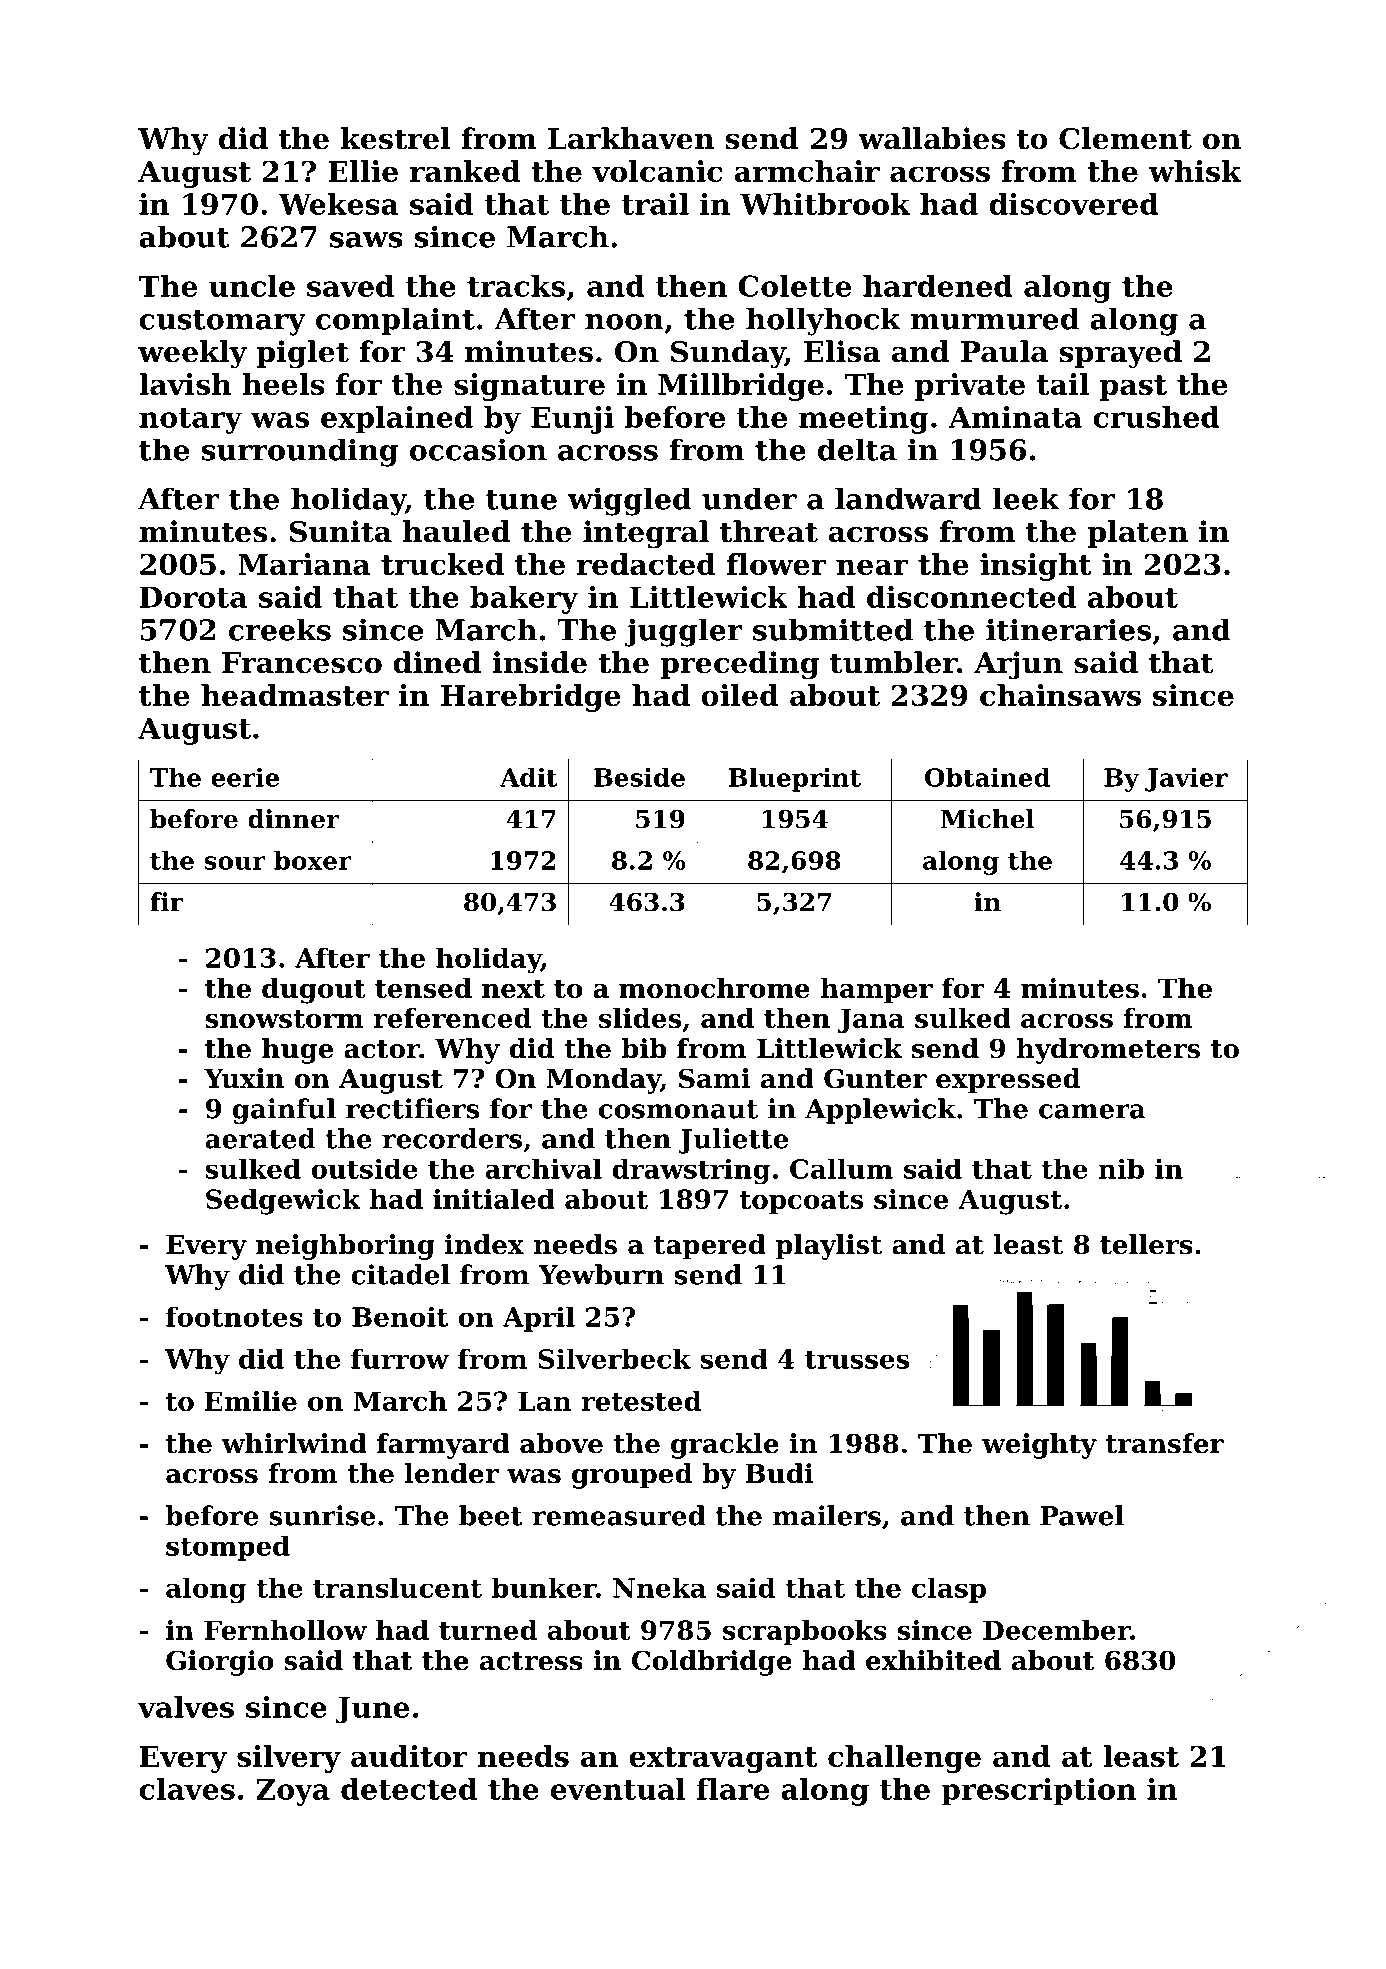  What do you see at coordinates (187, 1789) in the screenshot?
I see `claves` at bounding box center [187, 1789].
